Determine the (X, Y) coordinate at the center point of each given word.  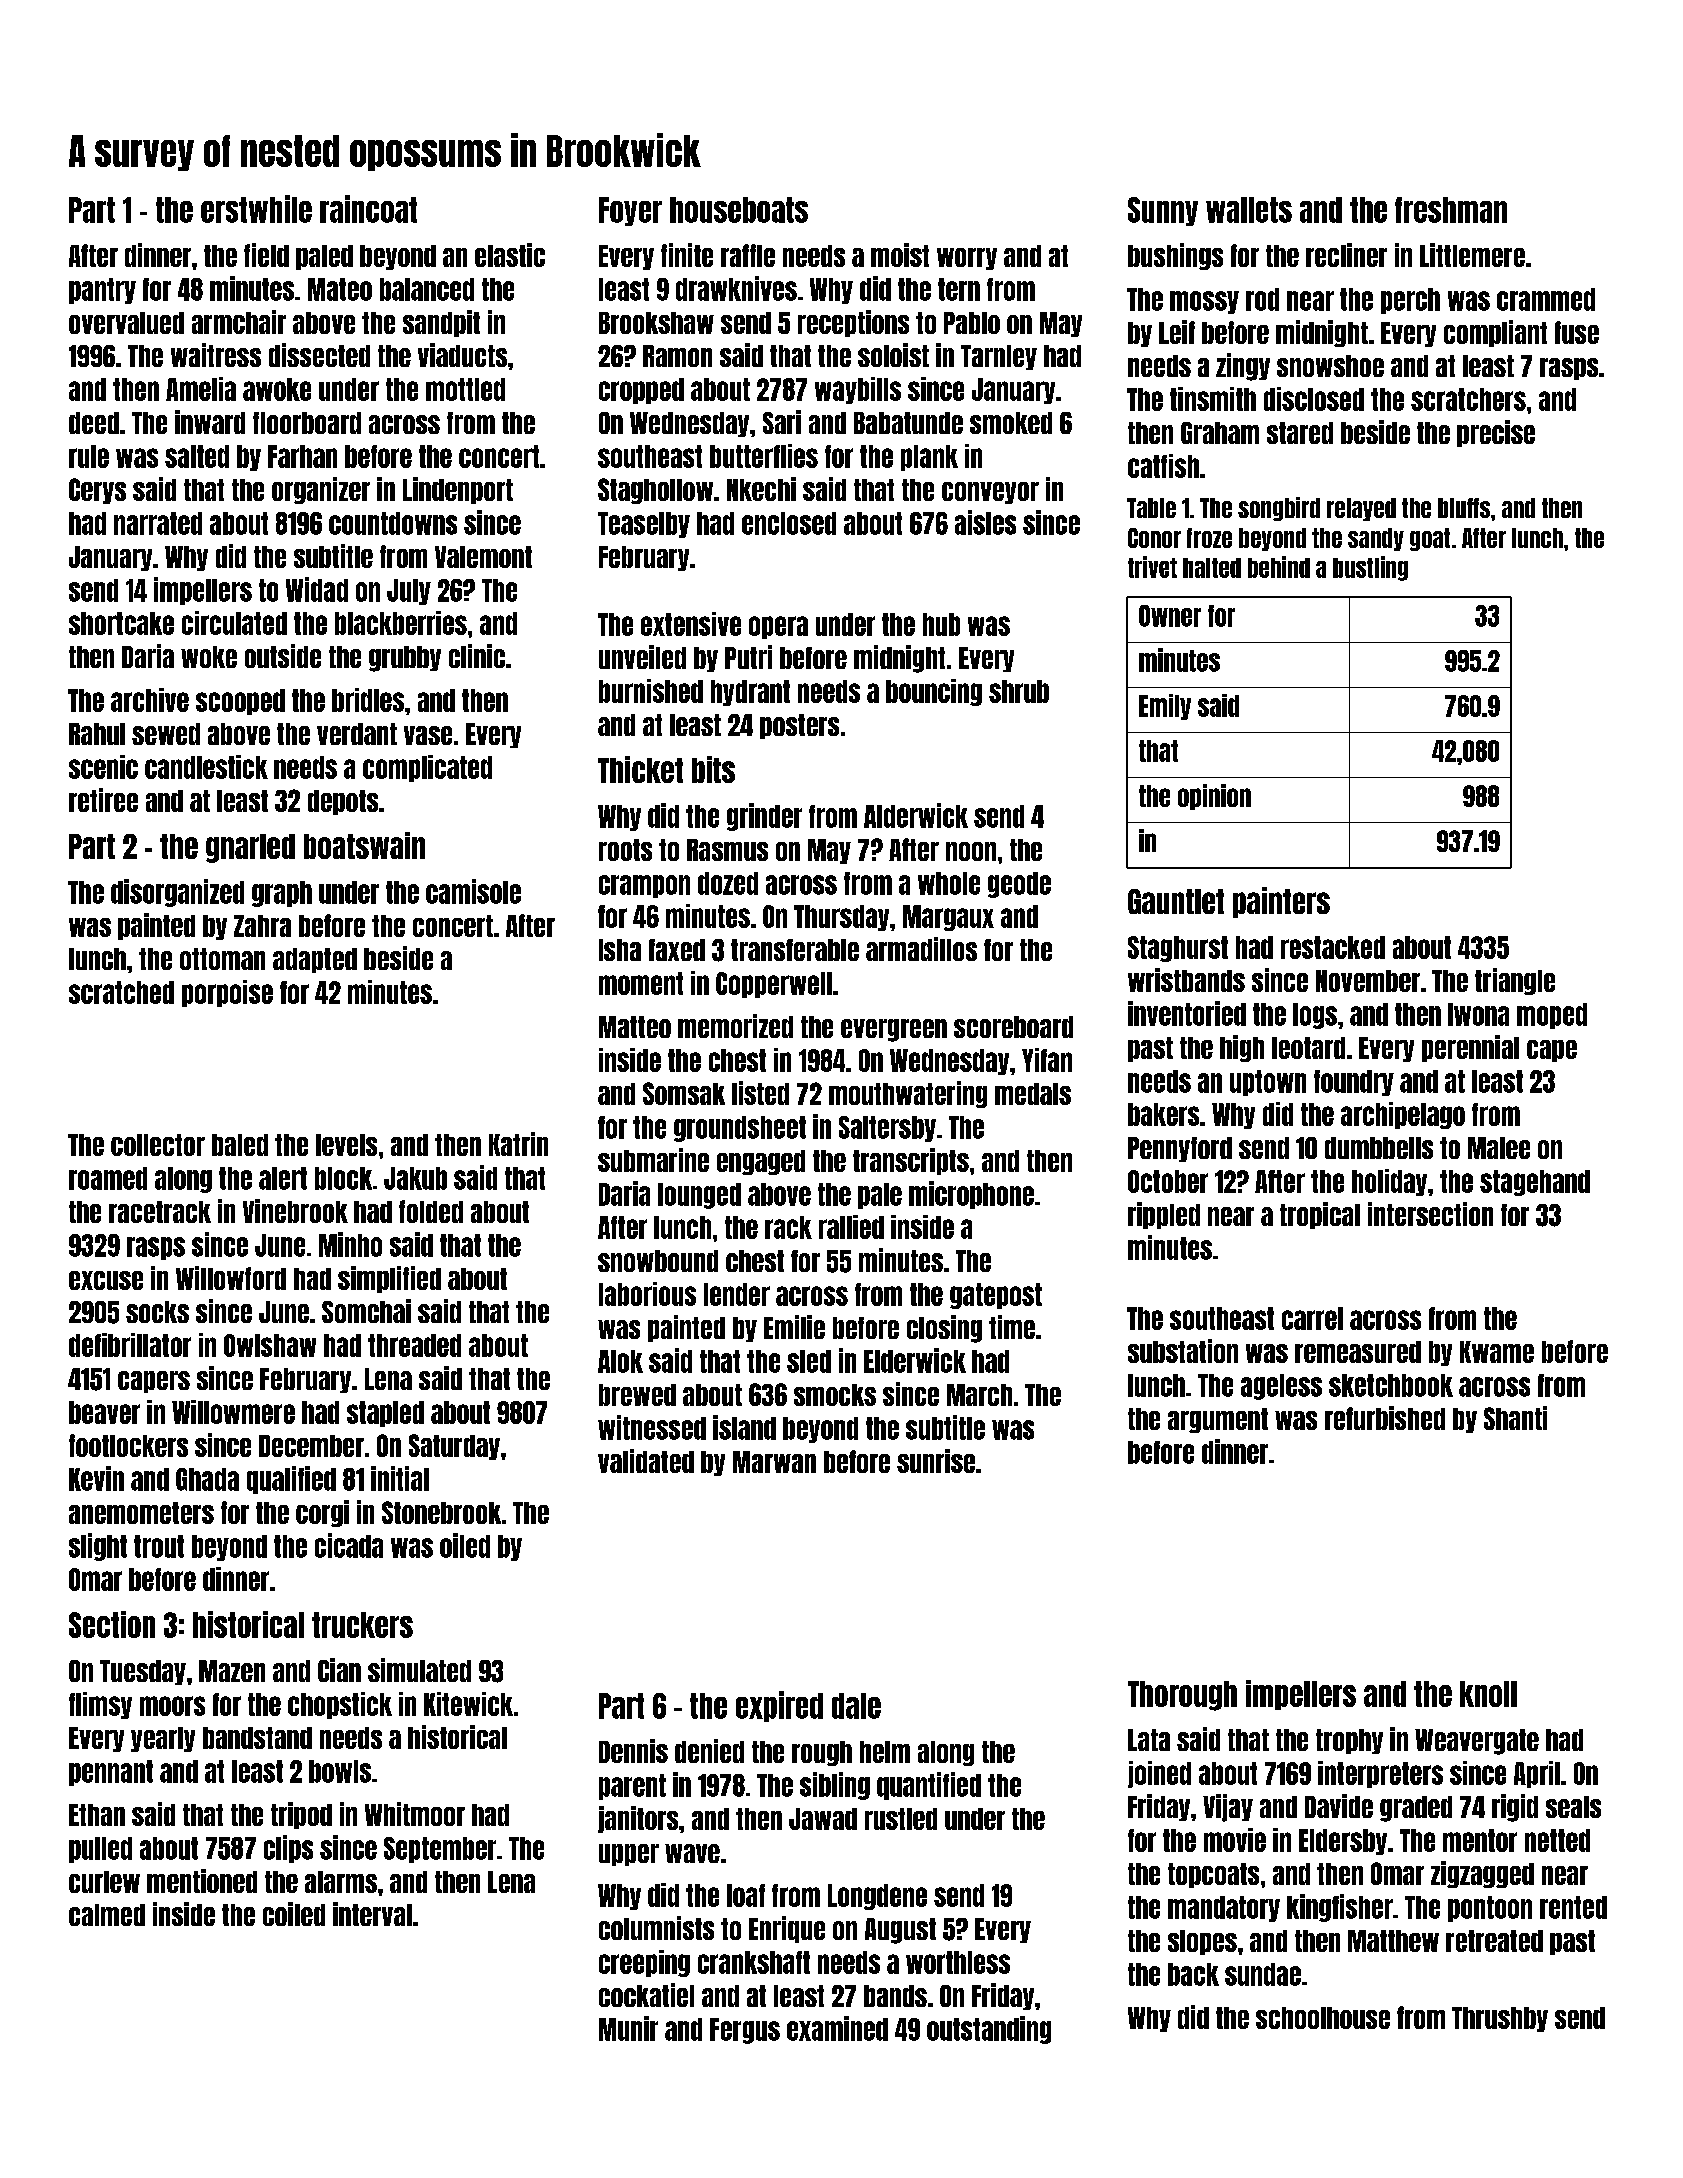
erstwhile (256, 209)
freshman (1451, 210)
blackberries (401, 623)
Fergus (745, 2031)
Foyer (630, 211)
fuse (1577, 332)
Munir (628, 2028)
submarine (653, 1160)
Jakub (415, 1178)
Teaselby (644, 525)
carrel (1312, 1318)
